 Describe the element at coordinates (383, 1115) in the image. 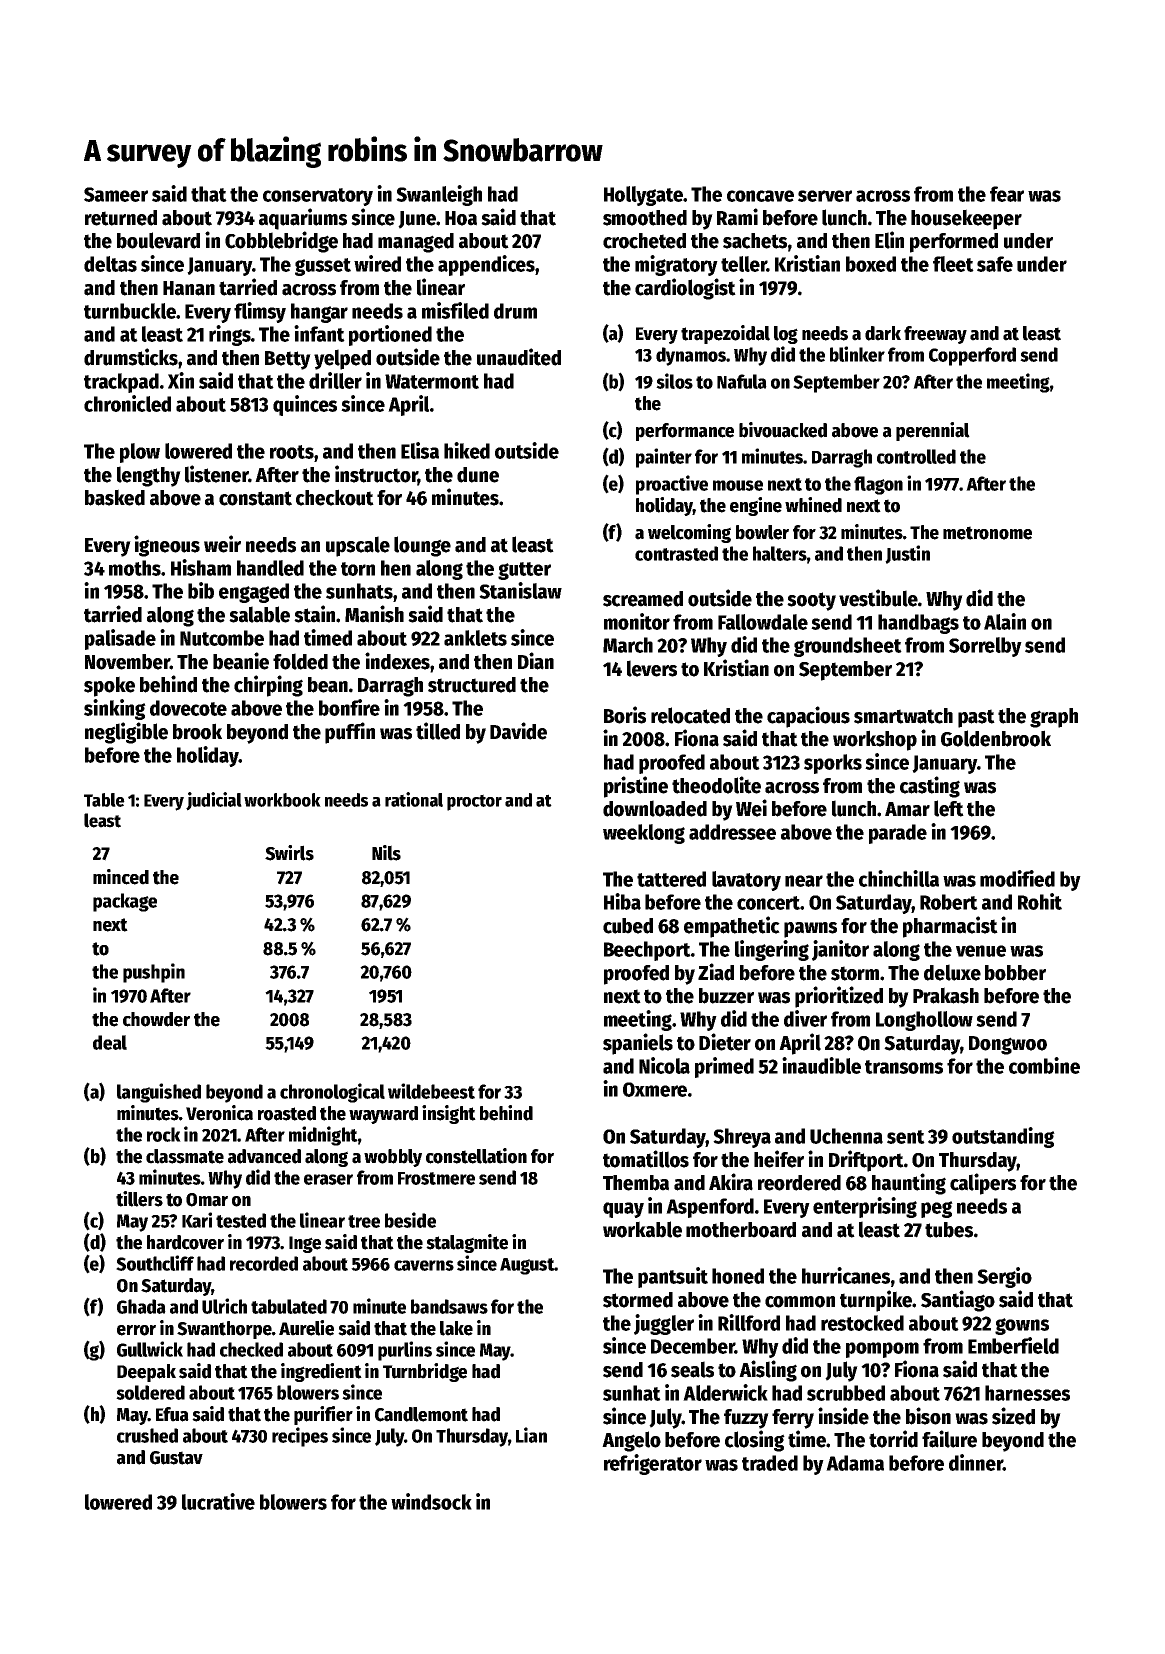

I see `wayward` at that location.
